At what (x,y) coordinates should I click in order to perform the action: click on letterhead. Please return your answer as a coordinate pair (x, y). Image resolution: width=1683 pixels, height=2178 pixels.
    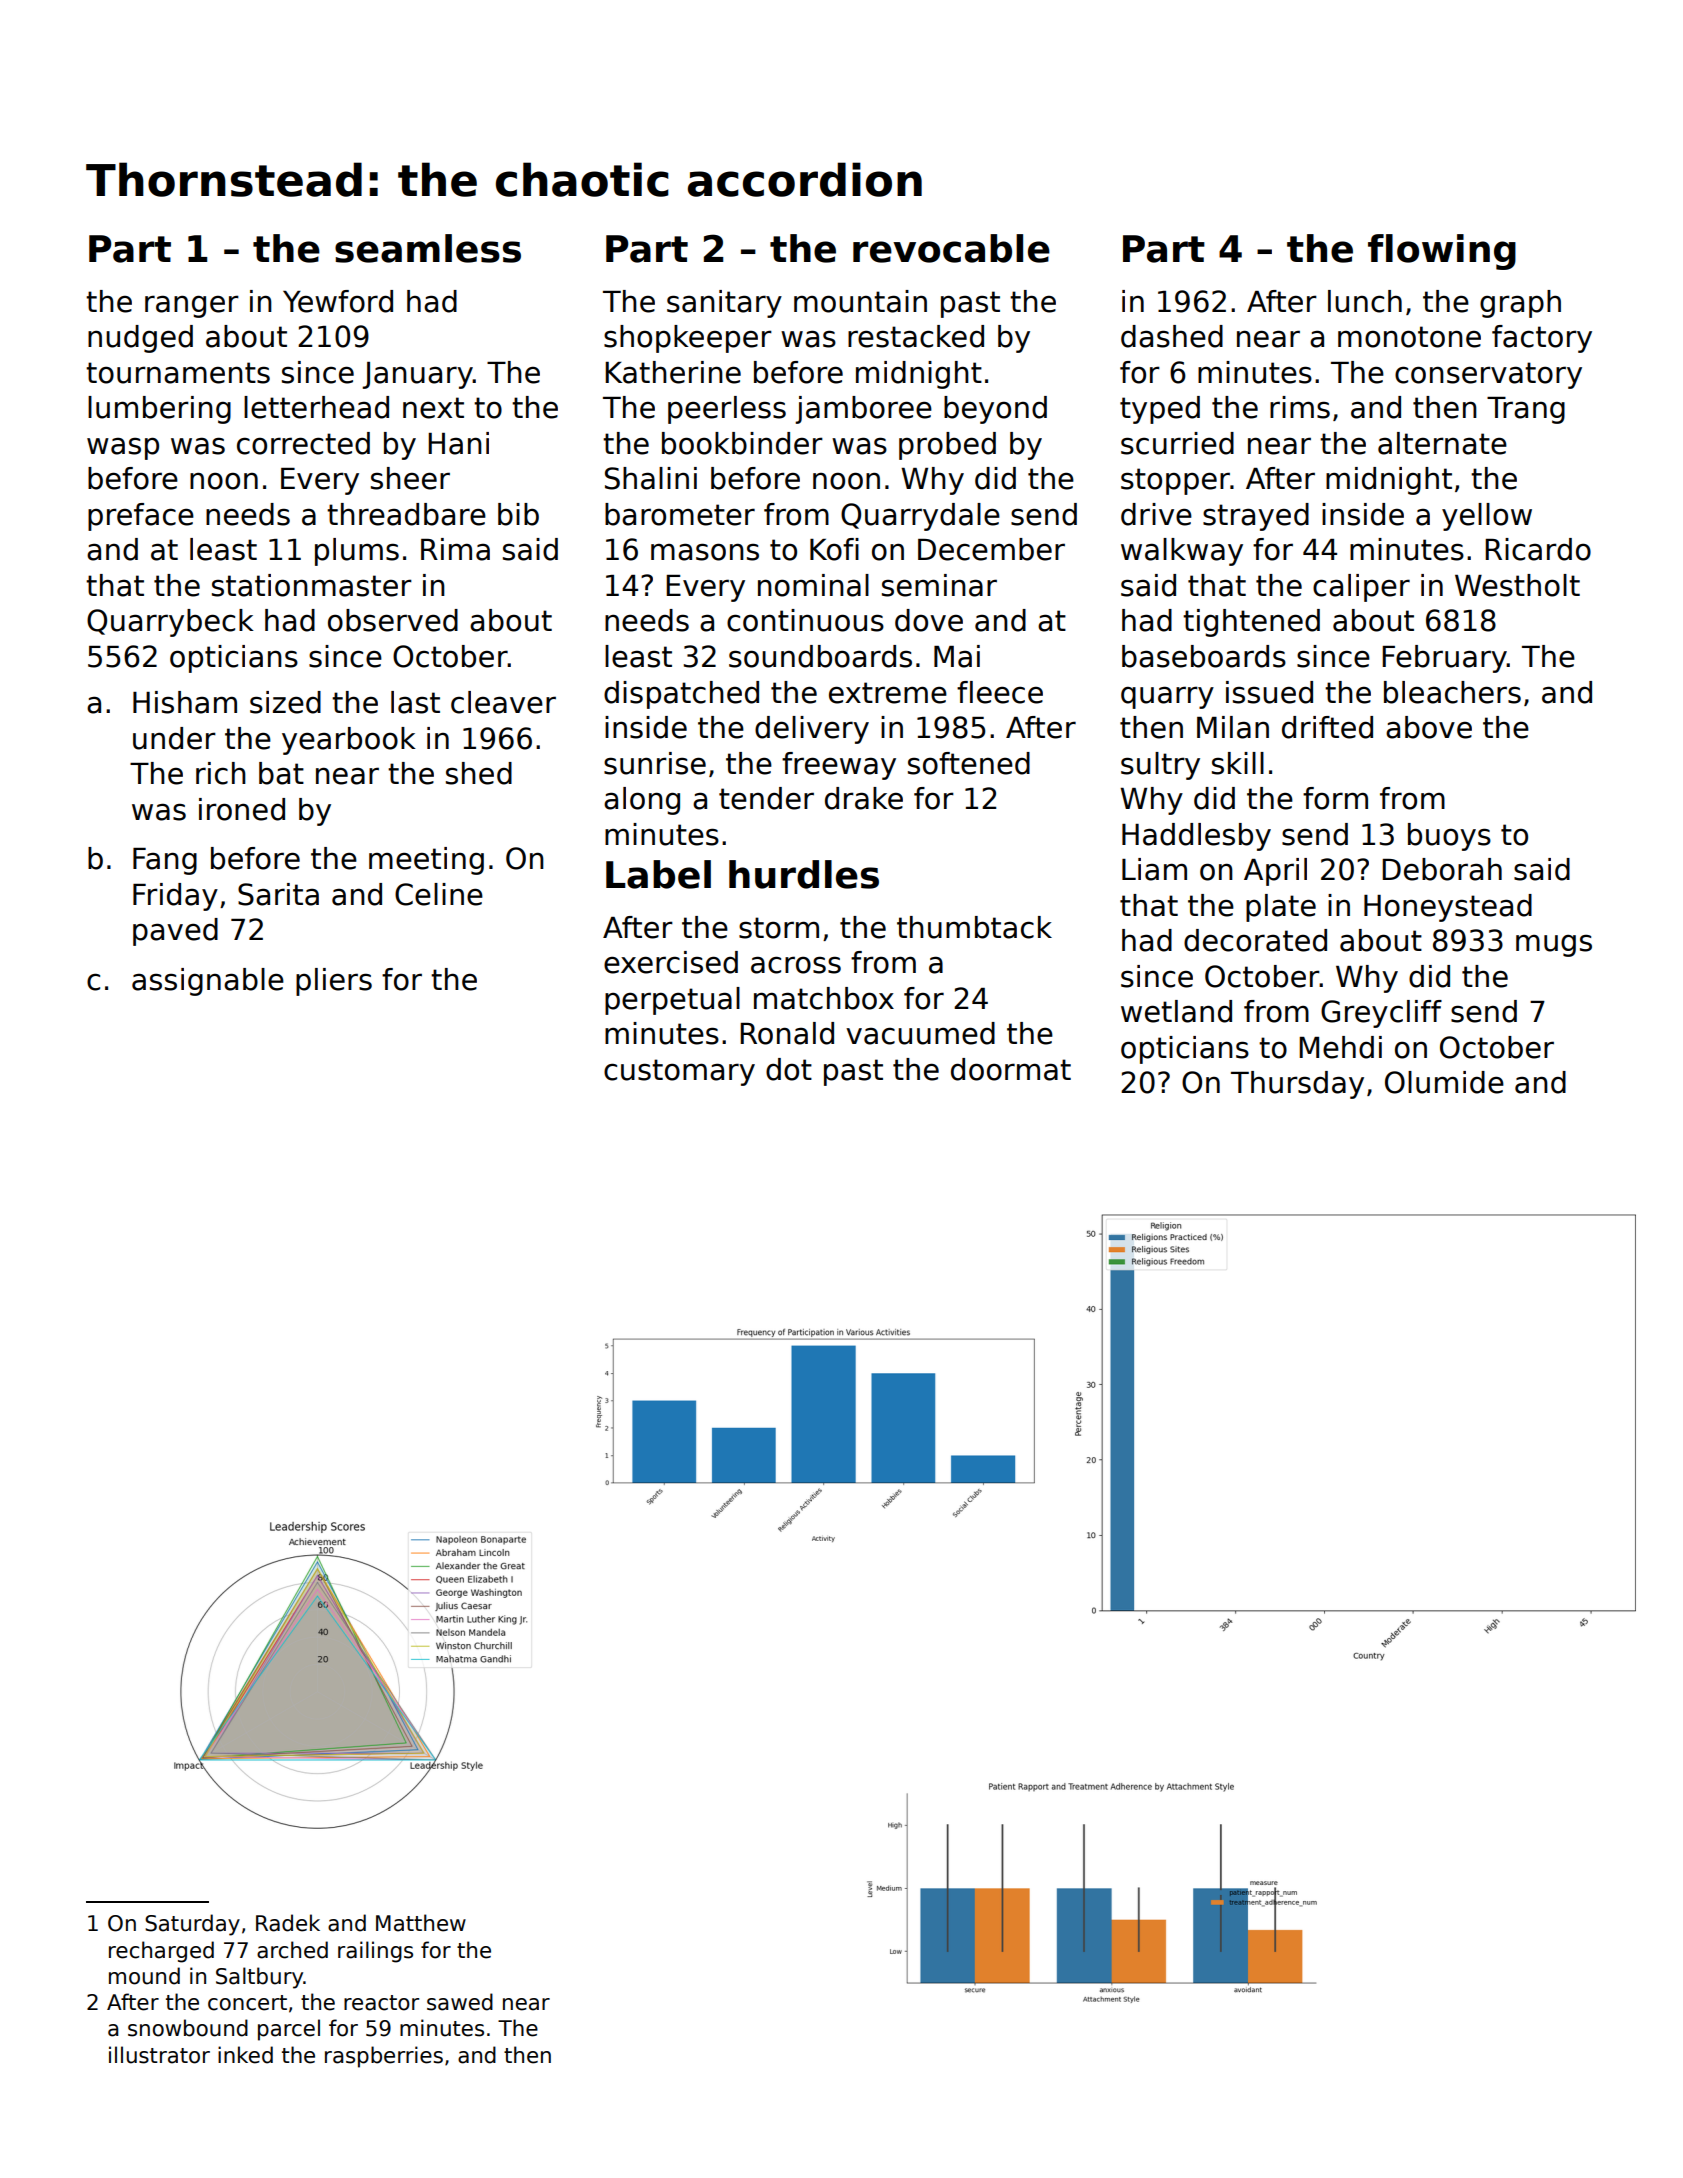
    Looking at the image, I should click on (316, 407).
